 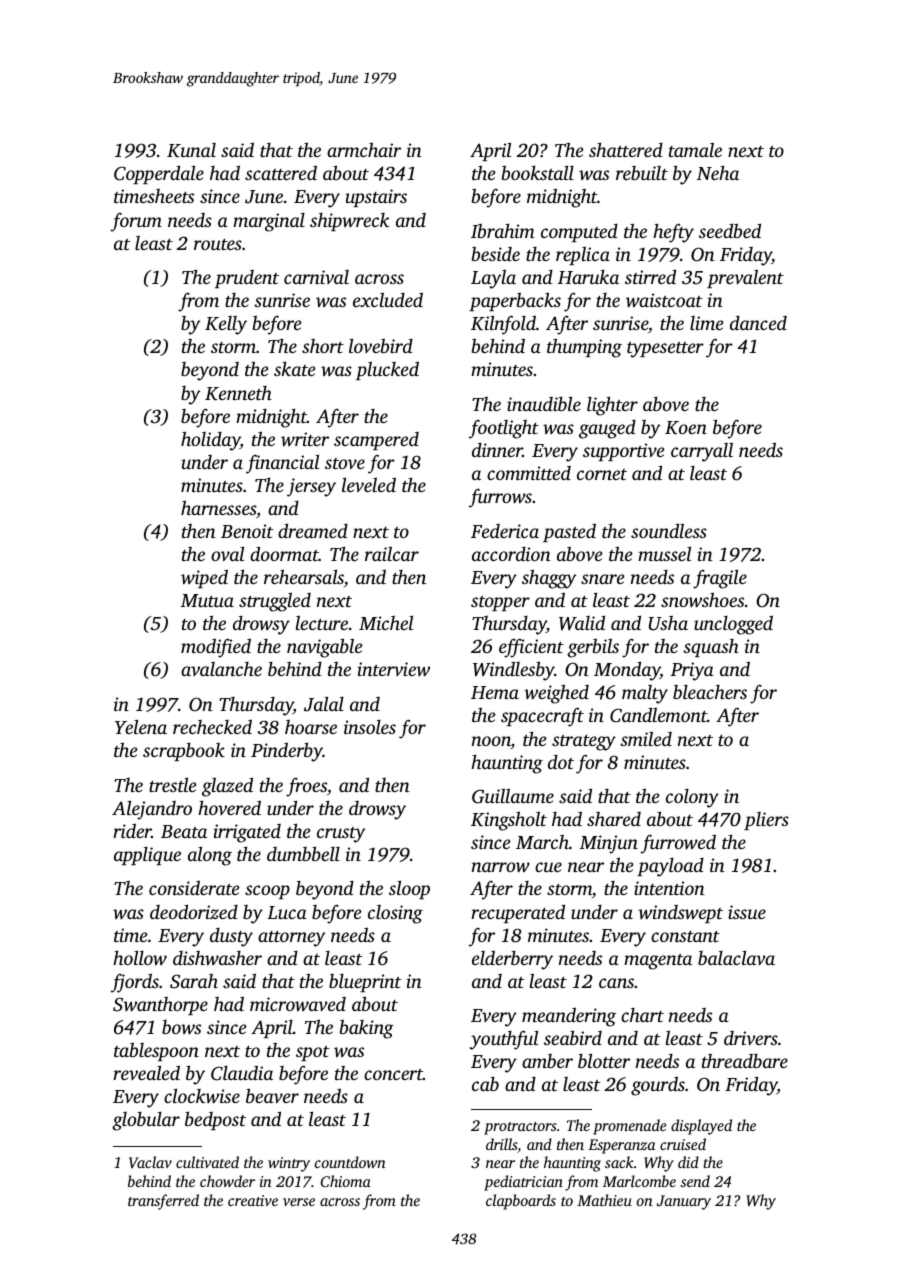 What do you see at coordinates (226, 325) in the screenshot?
I see `Kelly` at bounding box center [226, 325].
